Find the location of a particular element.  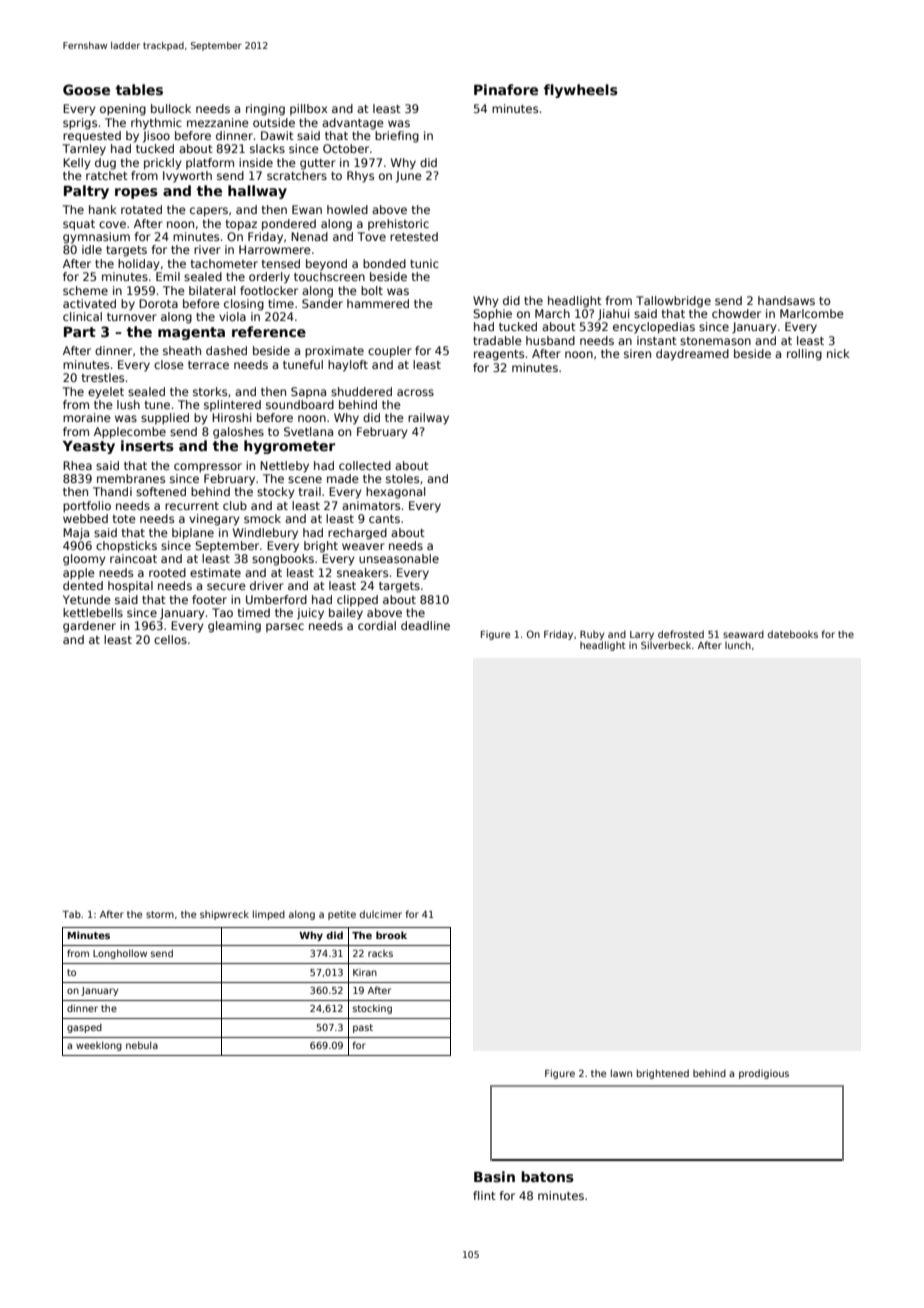

flint is located at coordinates (484, 1195).
